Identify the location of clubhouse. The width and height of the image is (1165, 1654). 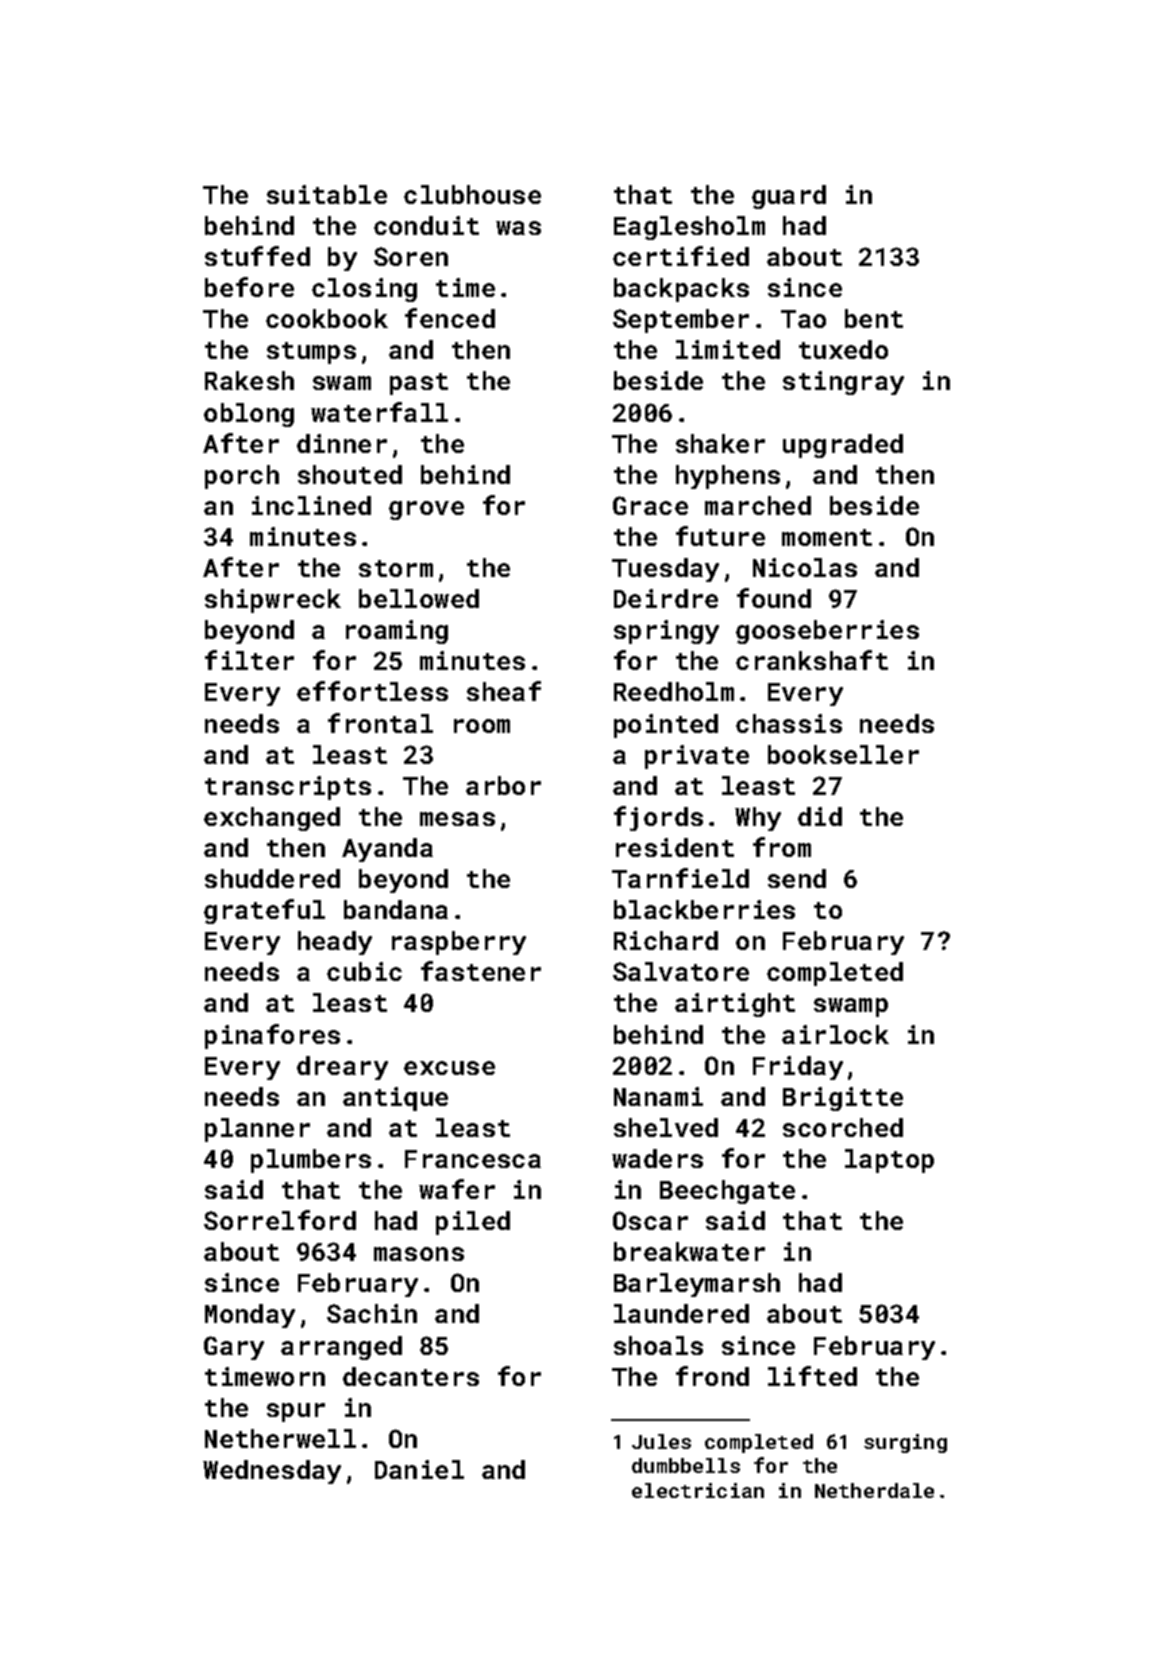
(472, 194).
